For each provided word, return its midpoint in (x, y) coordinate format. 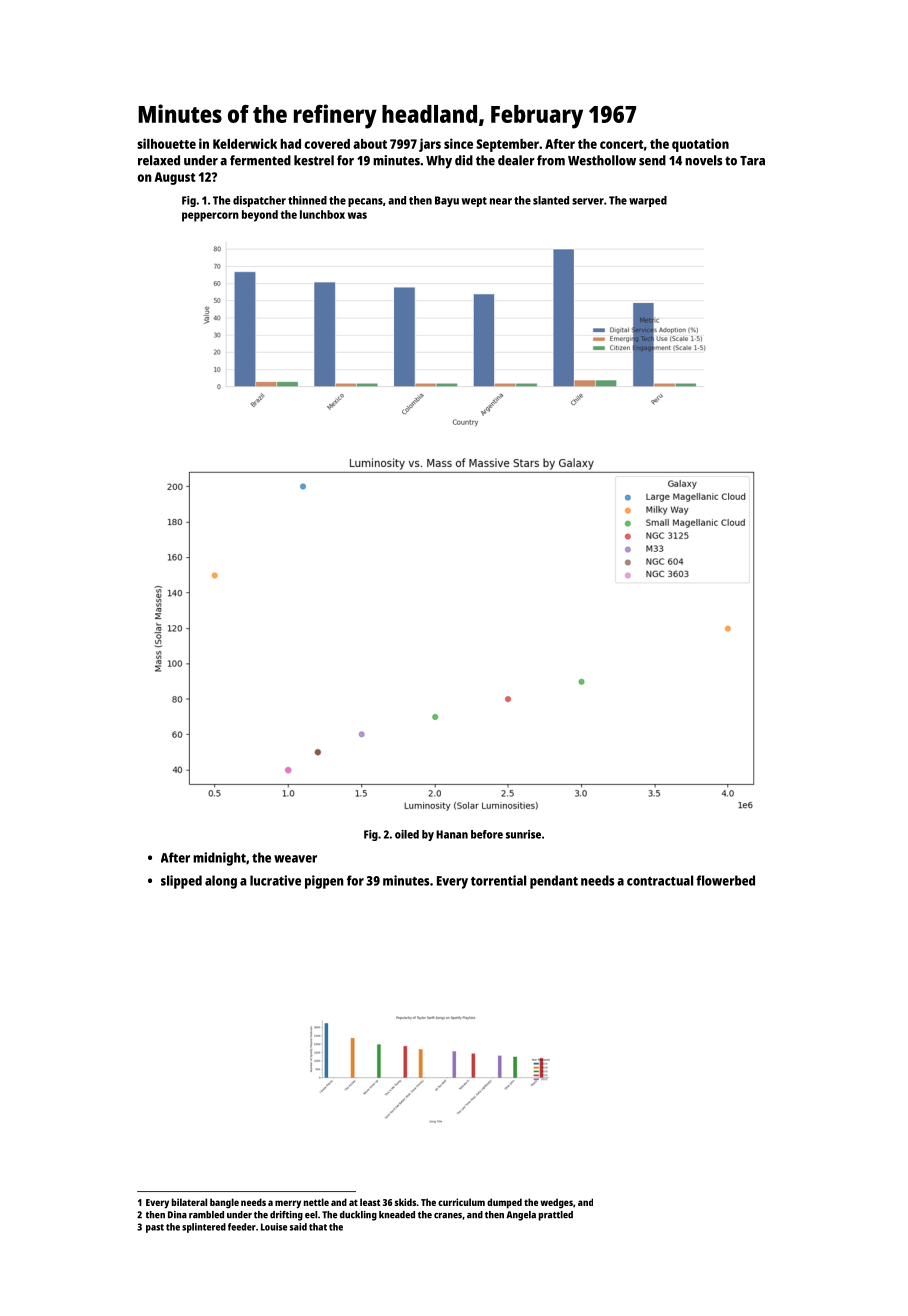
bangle (224, 1203)
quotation (700, 145)
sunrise (523, 834)
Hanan (452, 834)
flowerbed (725, 880)
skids (405, 1202)
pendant (554, 882)
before (487, 834)
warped (648, 201)
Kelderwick (245, 143)
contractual (660, 880)
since (458, 143)
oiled (407, 834)
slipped (181, 882)
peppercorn (210, 217)
